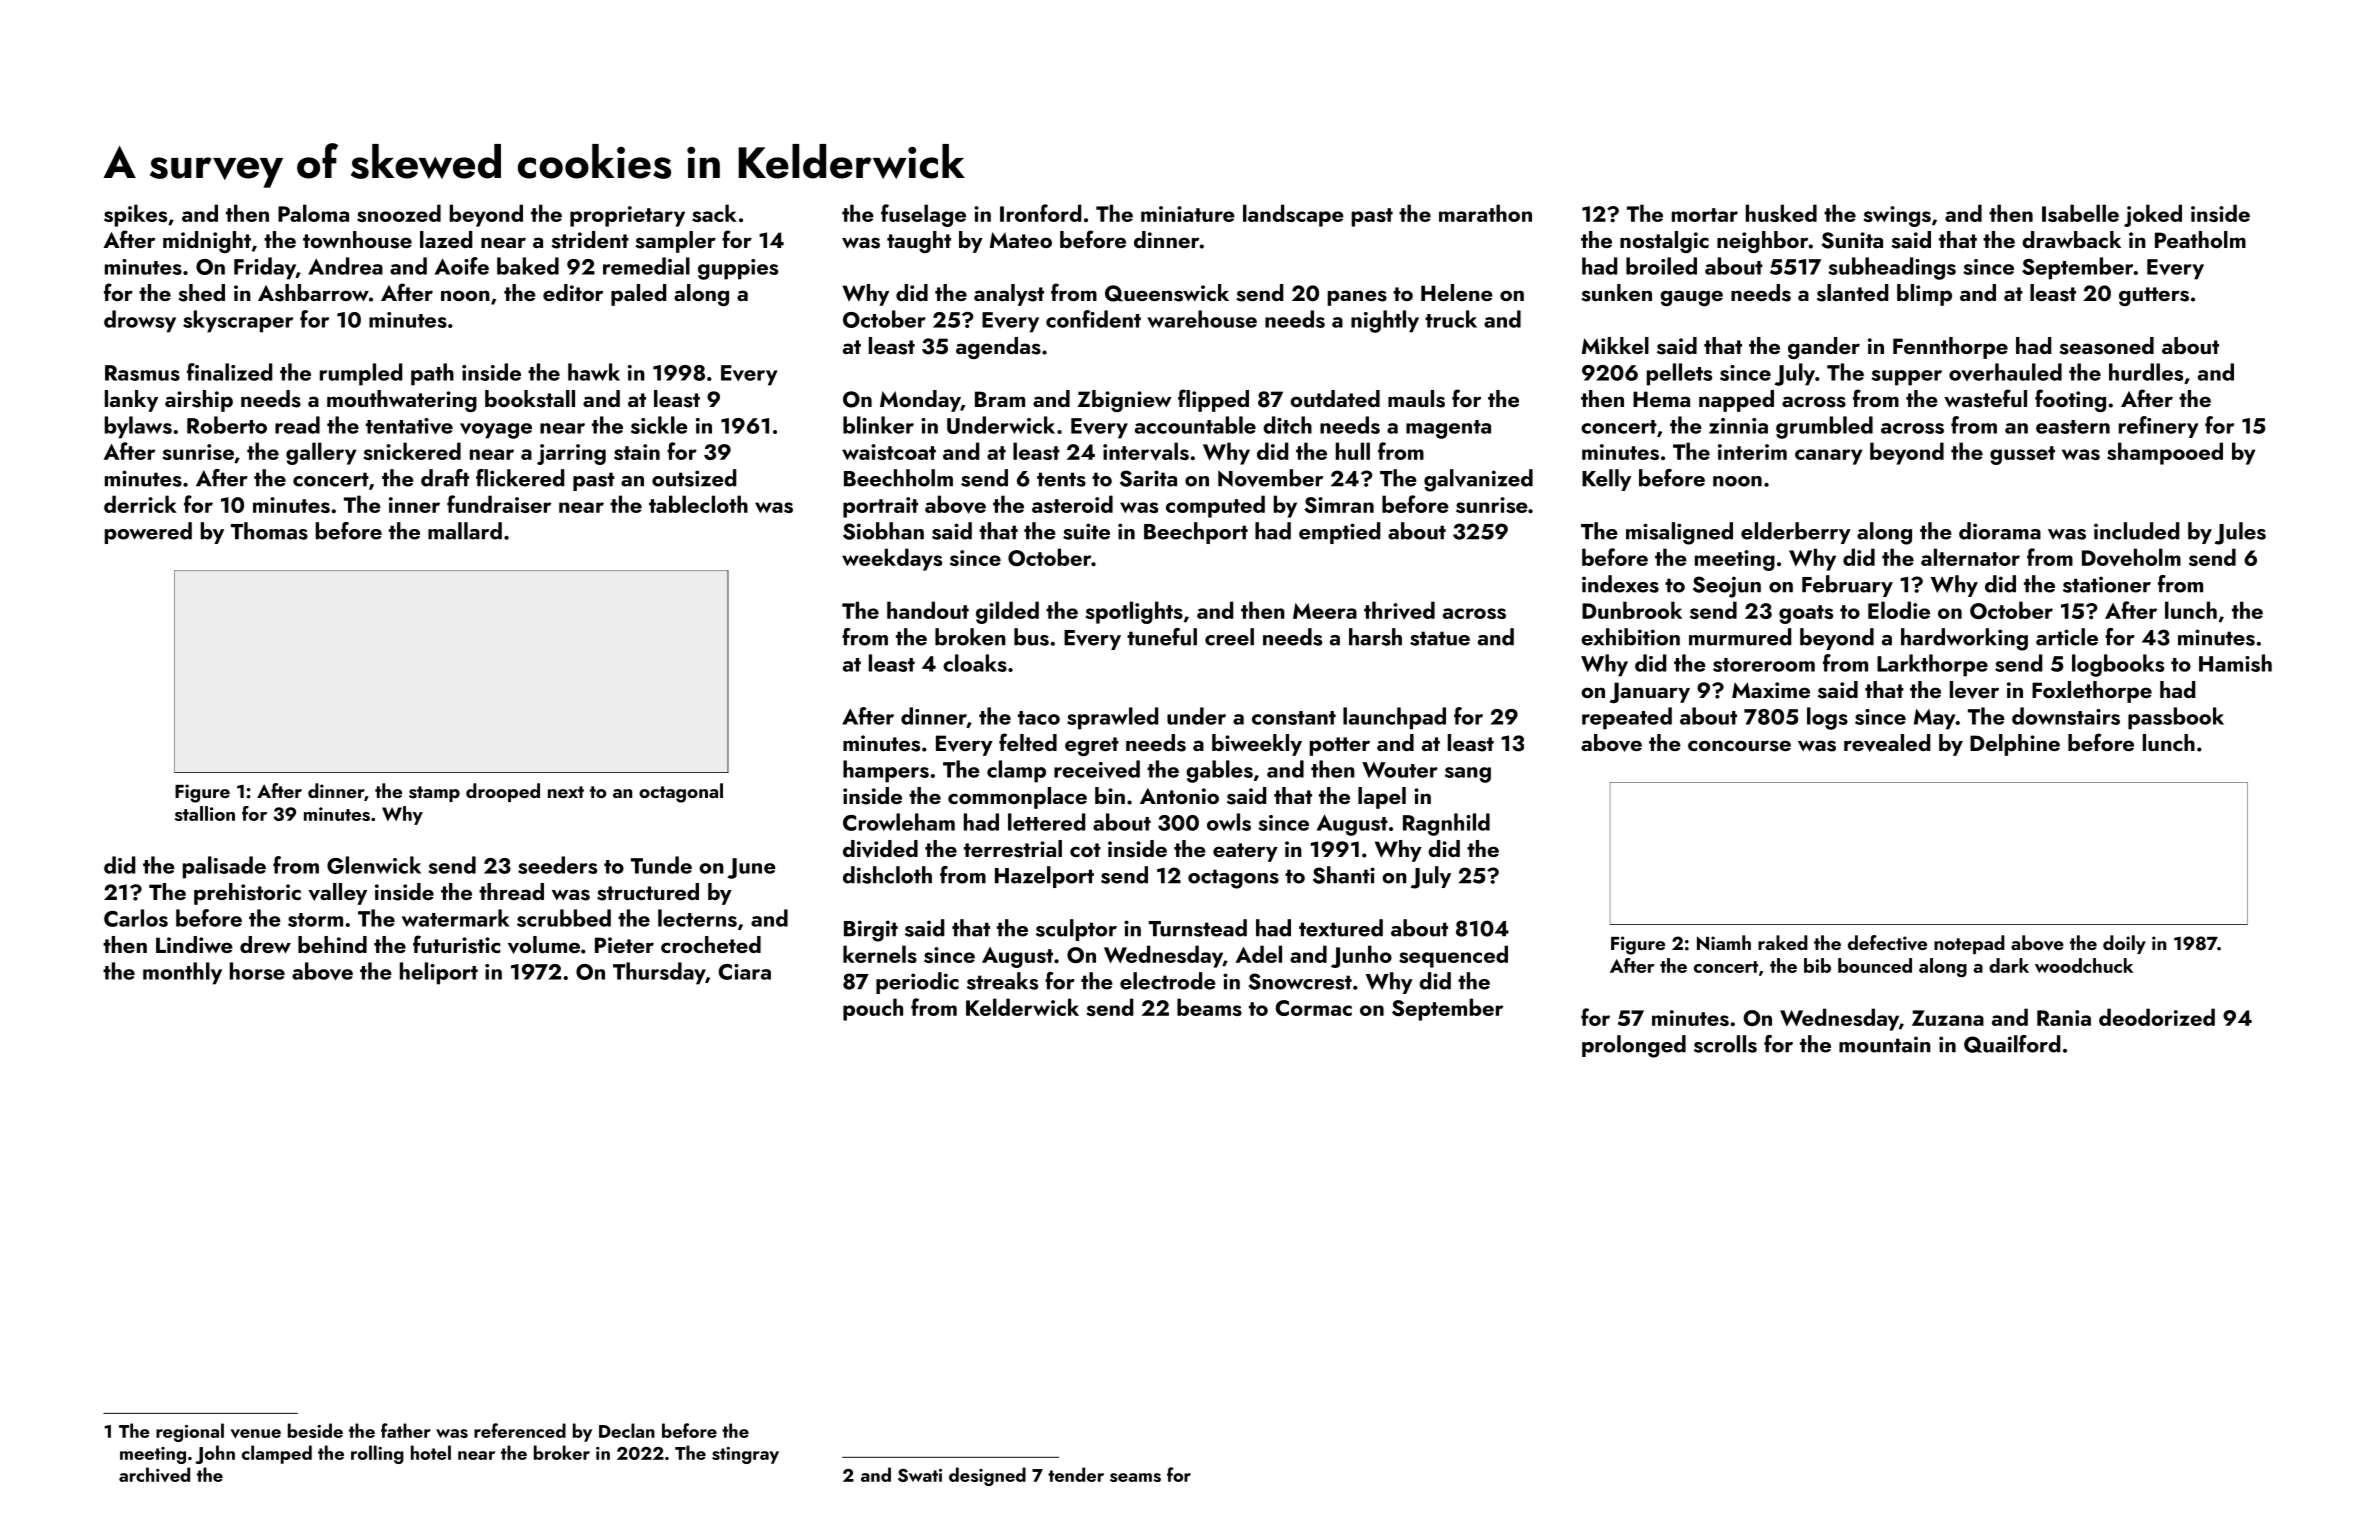  Describe the element at coordinates (313, 213) in the screenshot. I see `Paloma` at that location.
